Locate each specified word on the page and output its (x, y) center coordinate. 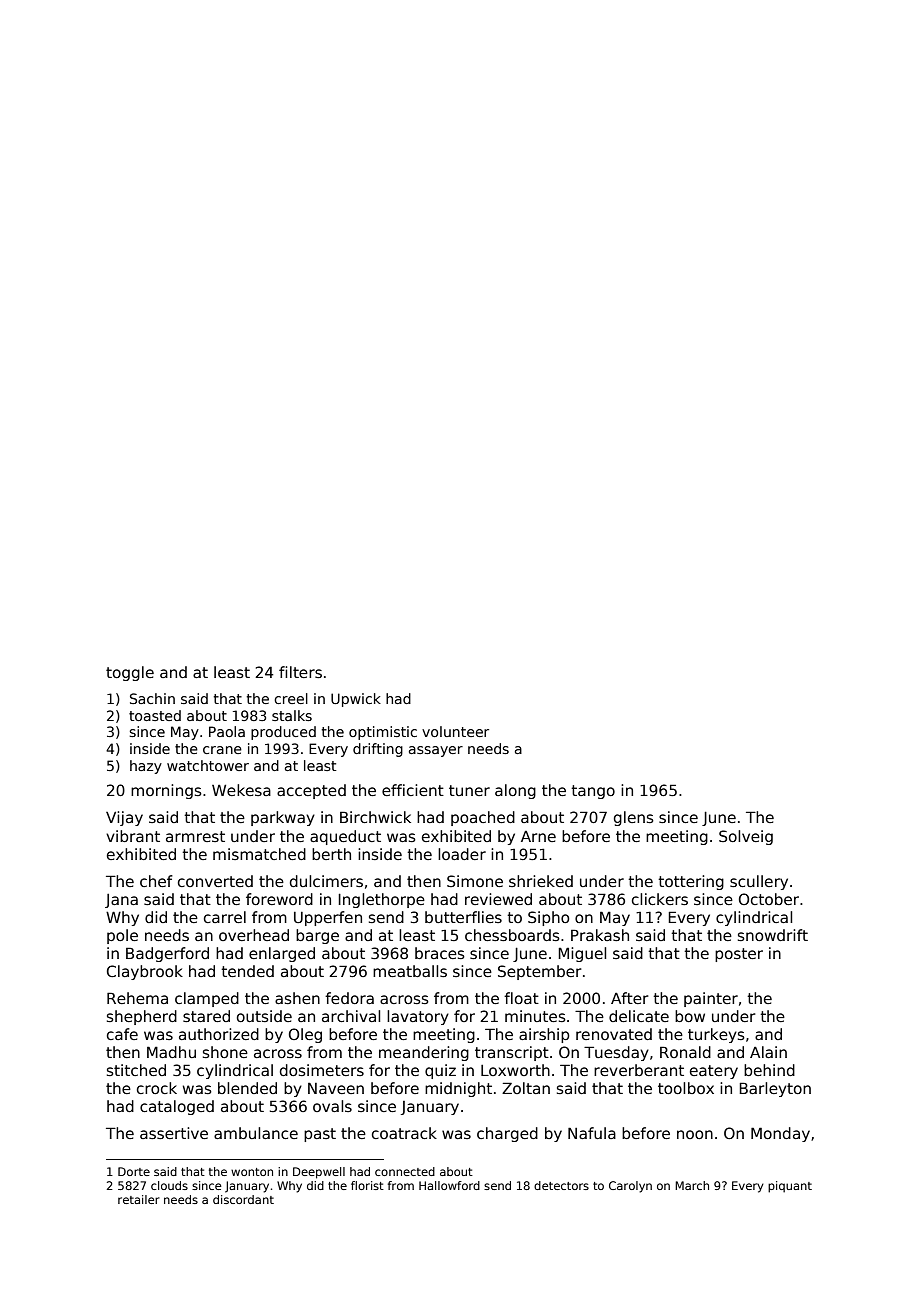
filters (300, 672)
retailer (139, 1199)
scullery (759, 882)
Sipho (548, 918)
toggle (130, 673)
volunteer (455, 731)
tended (247, 971)
